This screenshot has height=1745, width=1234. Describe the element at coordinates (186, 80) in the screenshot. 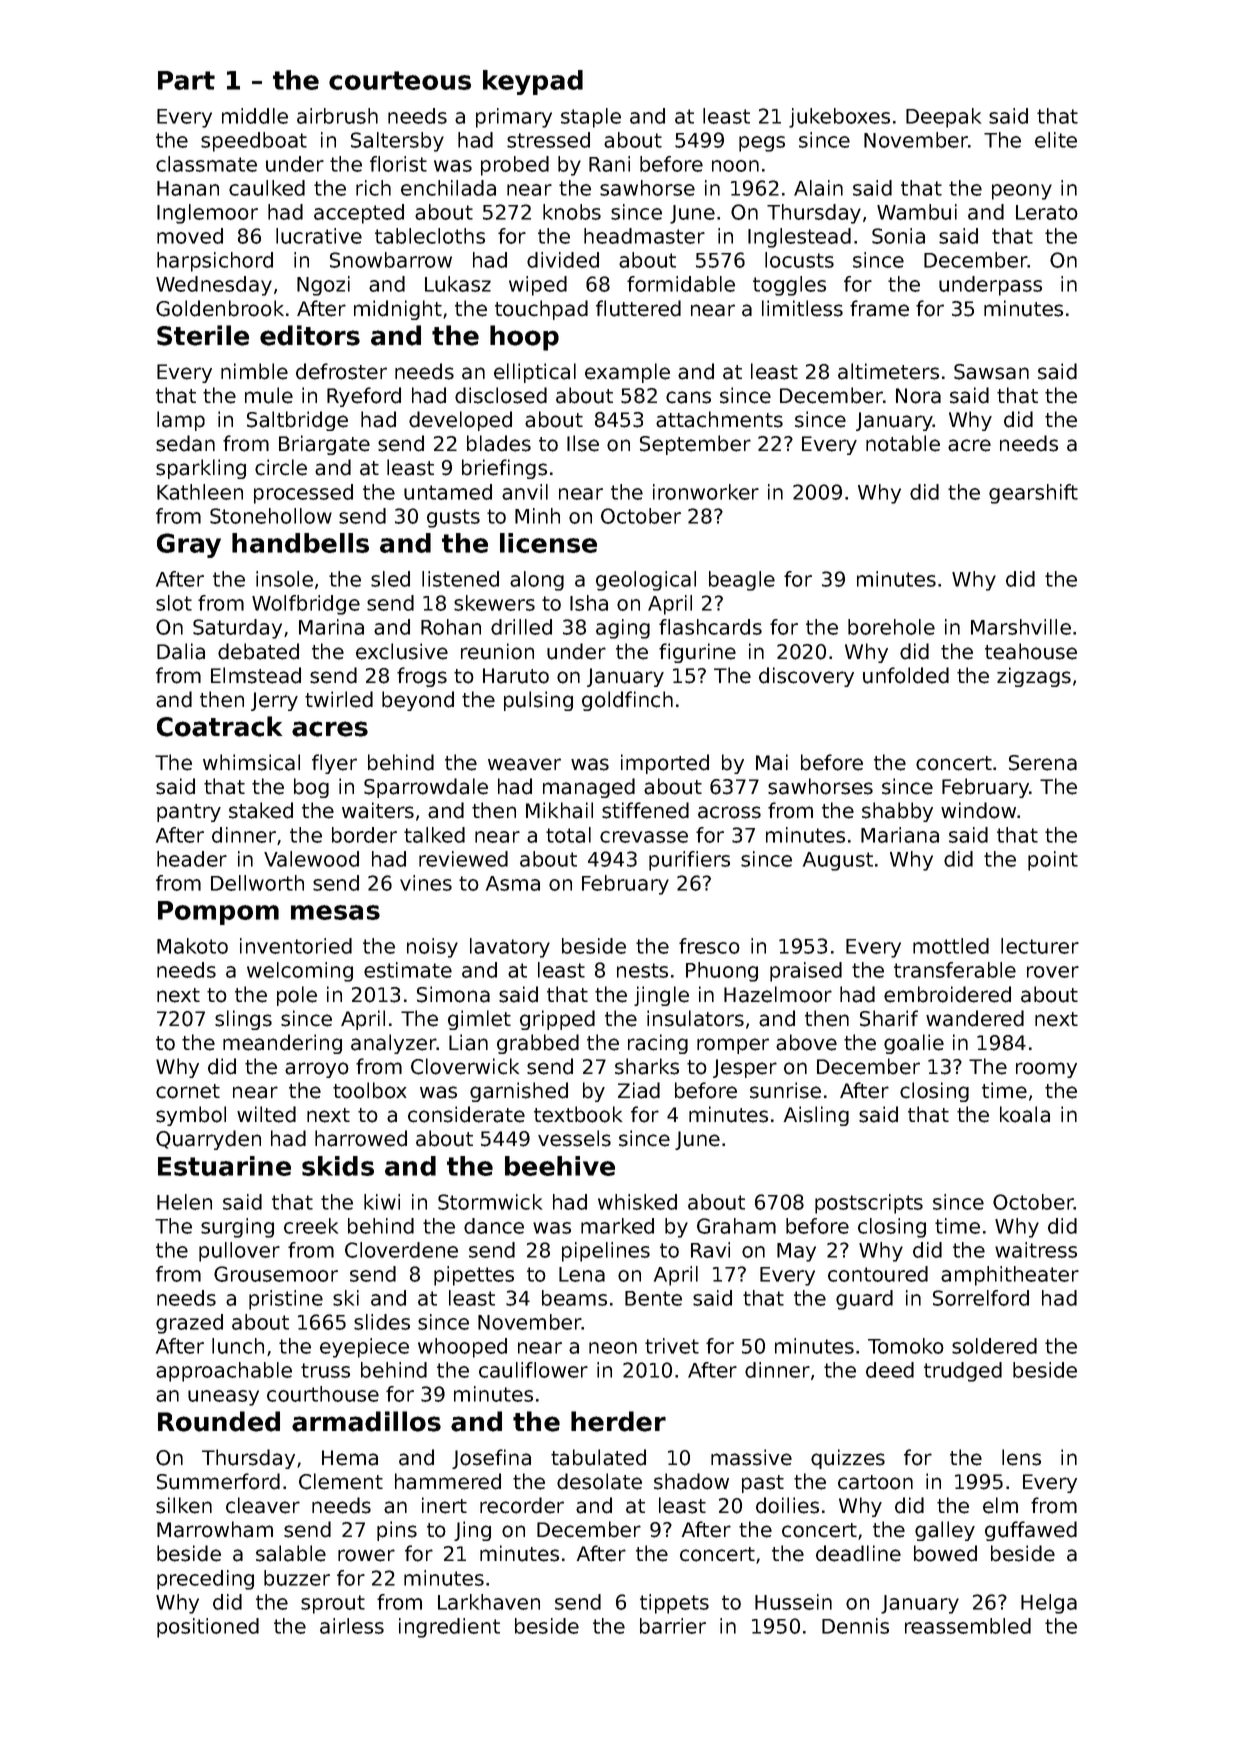

I see `Part` at that location.
